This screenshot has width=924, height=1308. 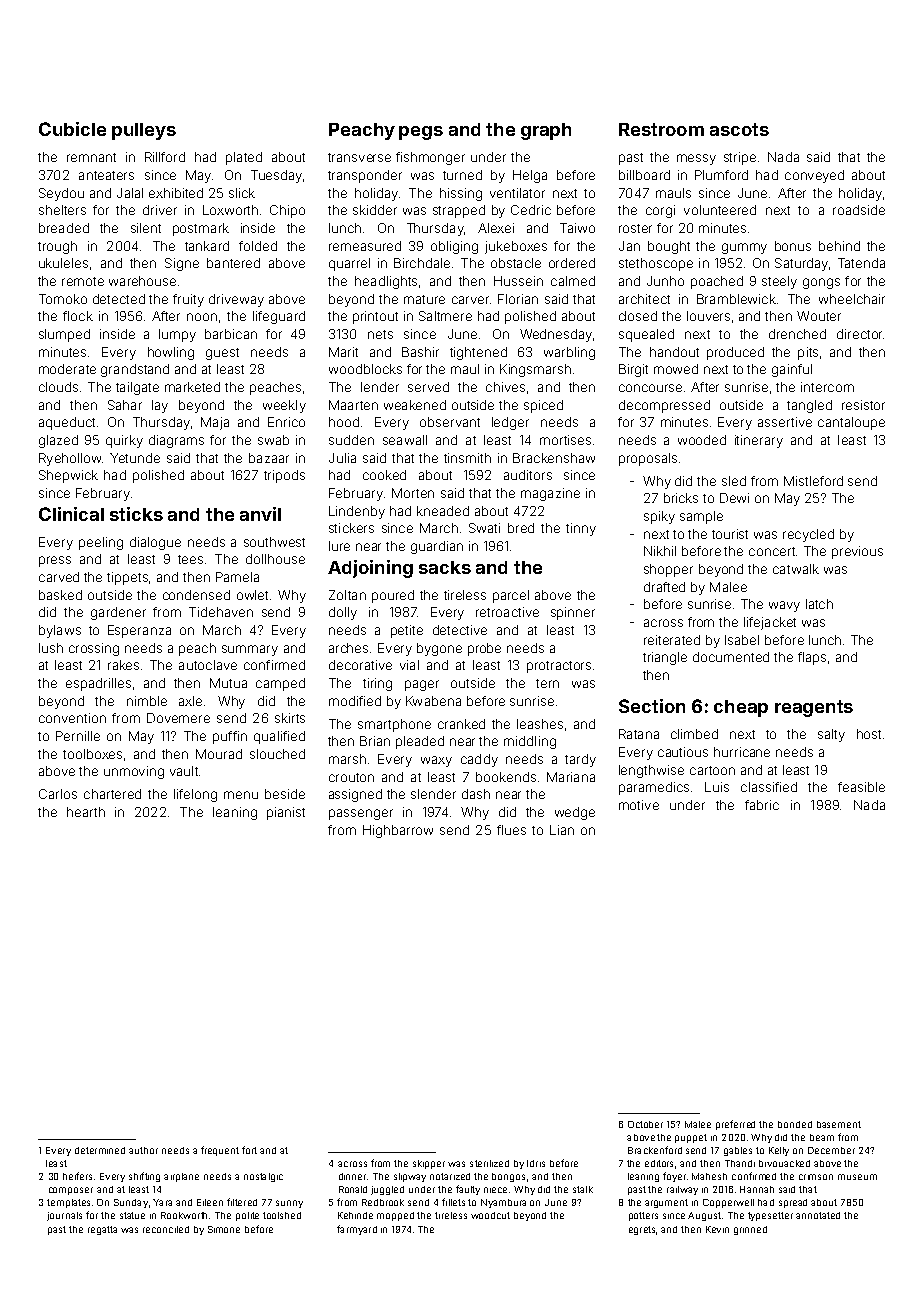 What do you see at coordinates (511, 830) in the screenshot?
I see `flues` at bounding box center [511, 830].
